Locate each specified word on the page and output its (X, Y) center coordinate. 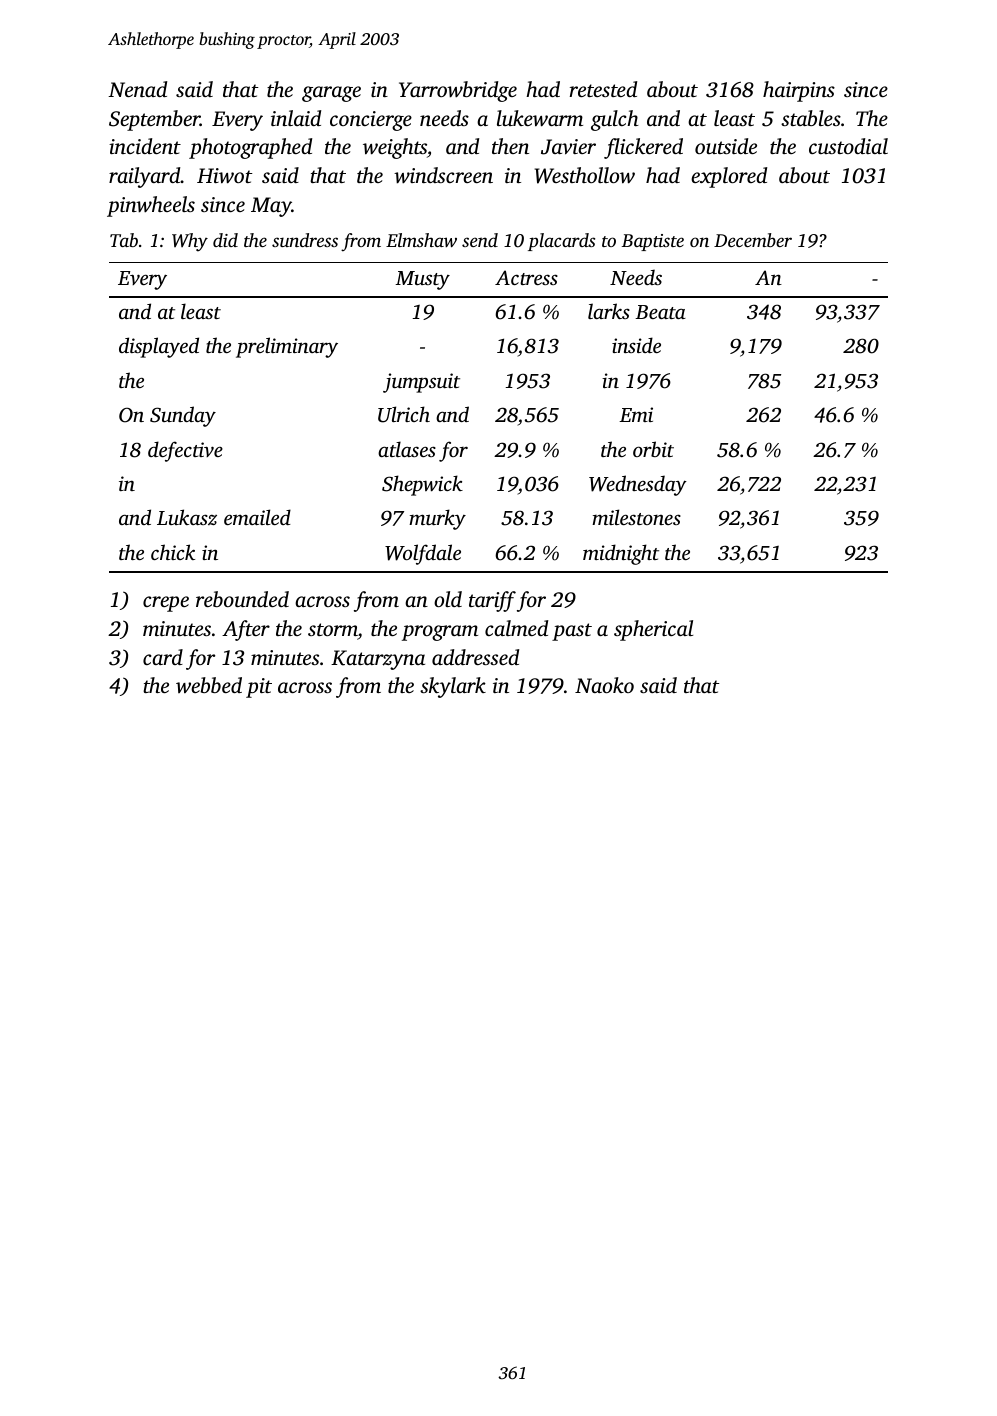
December (753, 240)
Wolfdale (423, 554)
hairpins (799, 91)
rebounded (242, 599)
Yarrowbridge (458, 91)
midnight (621, 554)
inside (636, 345)
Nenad (137, 89)
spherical (653, 630)
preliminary (287, 347)
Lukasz (187, 517)
